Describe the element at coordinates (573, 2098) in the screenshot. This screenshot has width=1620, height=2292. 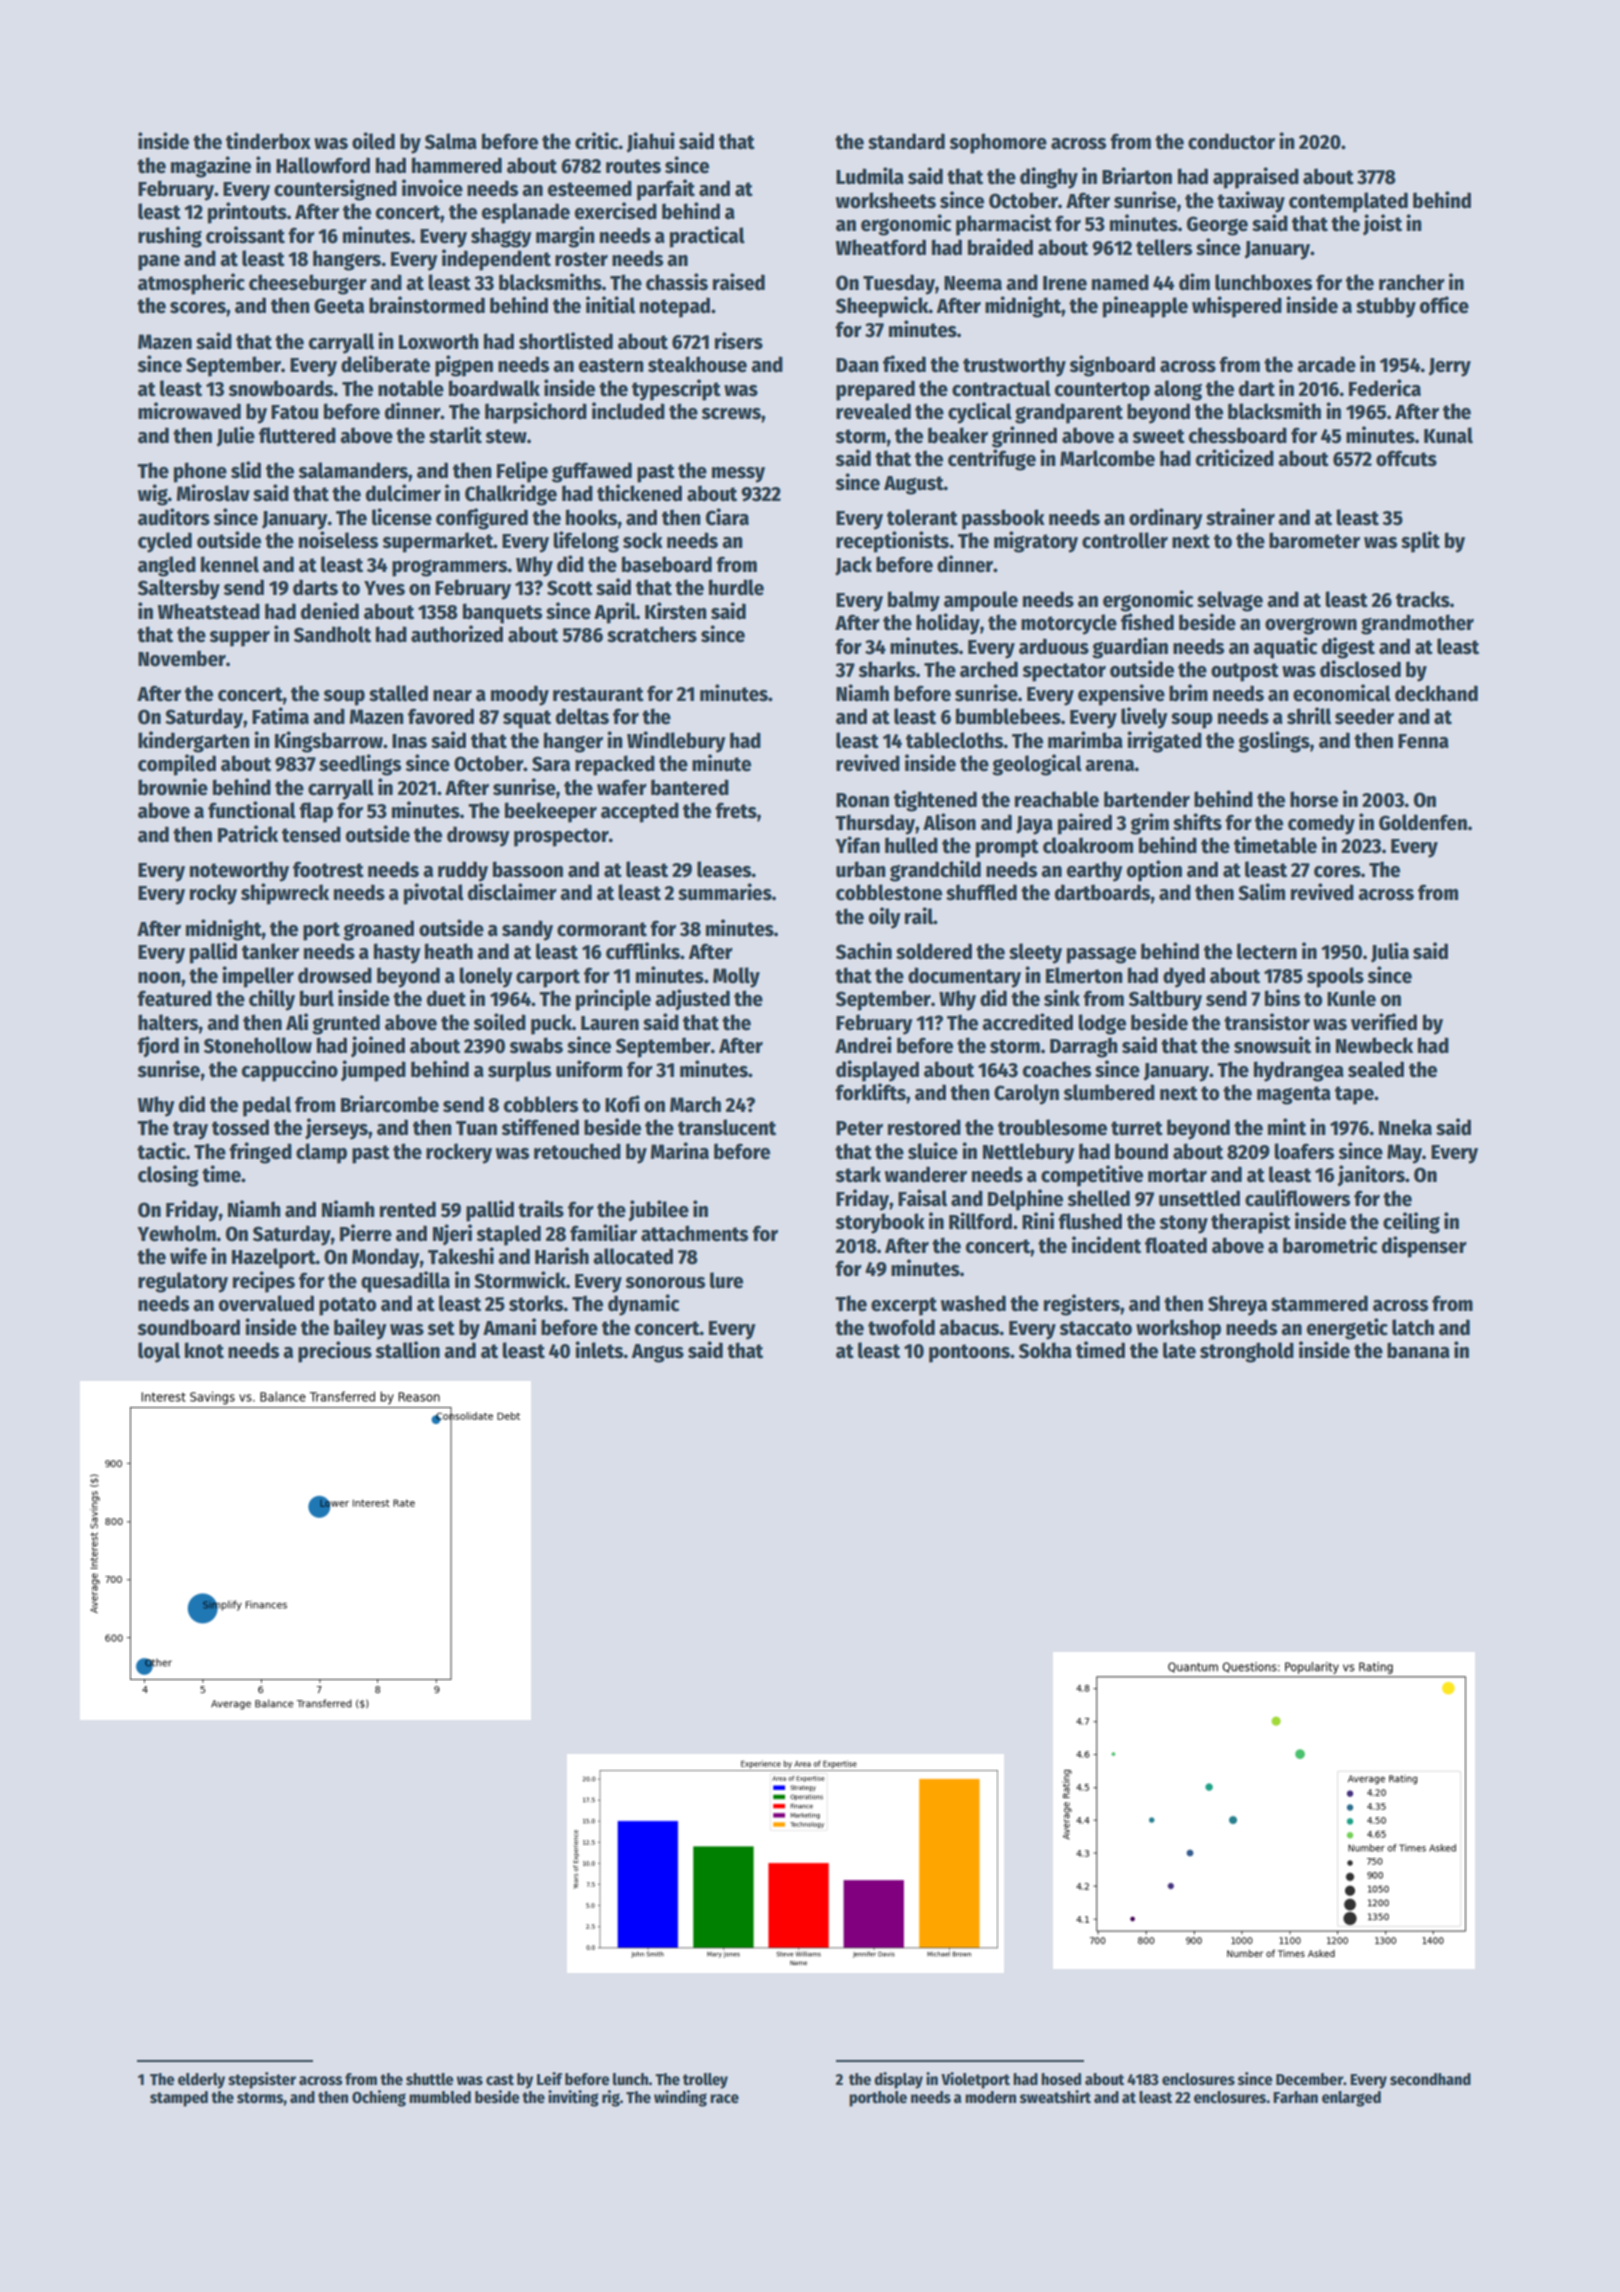
I see `inviting` at that location.
